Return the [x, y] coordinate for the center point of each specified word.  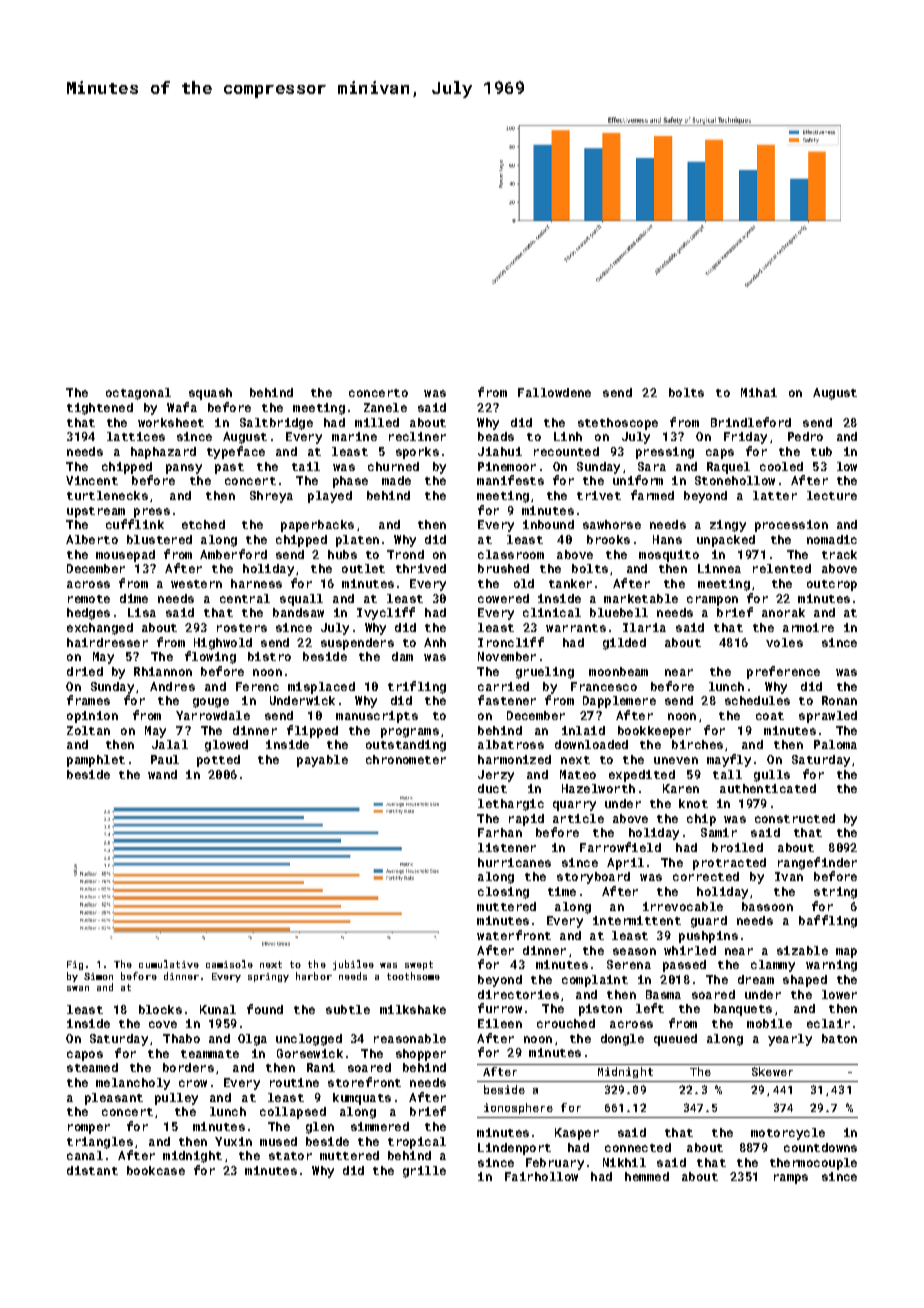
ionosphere [518, 1108]
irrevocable [683, 906]
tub [821, 451]
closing [503, 893]
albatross [511, 744]
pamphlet [96, 761]
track [839, 554]
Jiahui [500, 451]
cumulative [169, 964]
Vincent [92, 480]
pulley [176, 1099]
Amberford [233, 554]
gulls [772, 776]
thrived [421, 568]
